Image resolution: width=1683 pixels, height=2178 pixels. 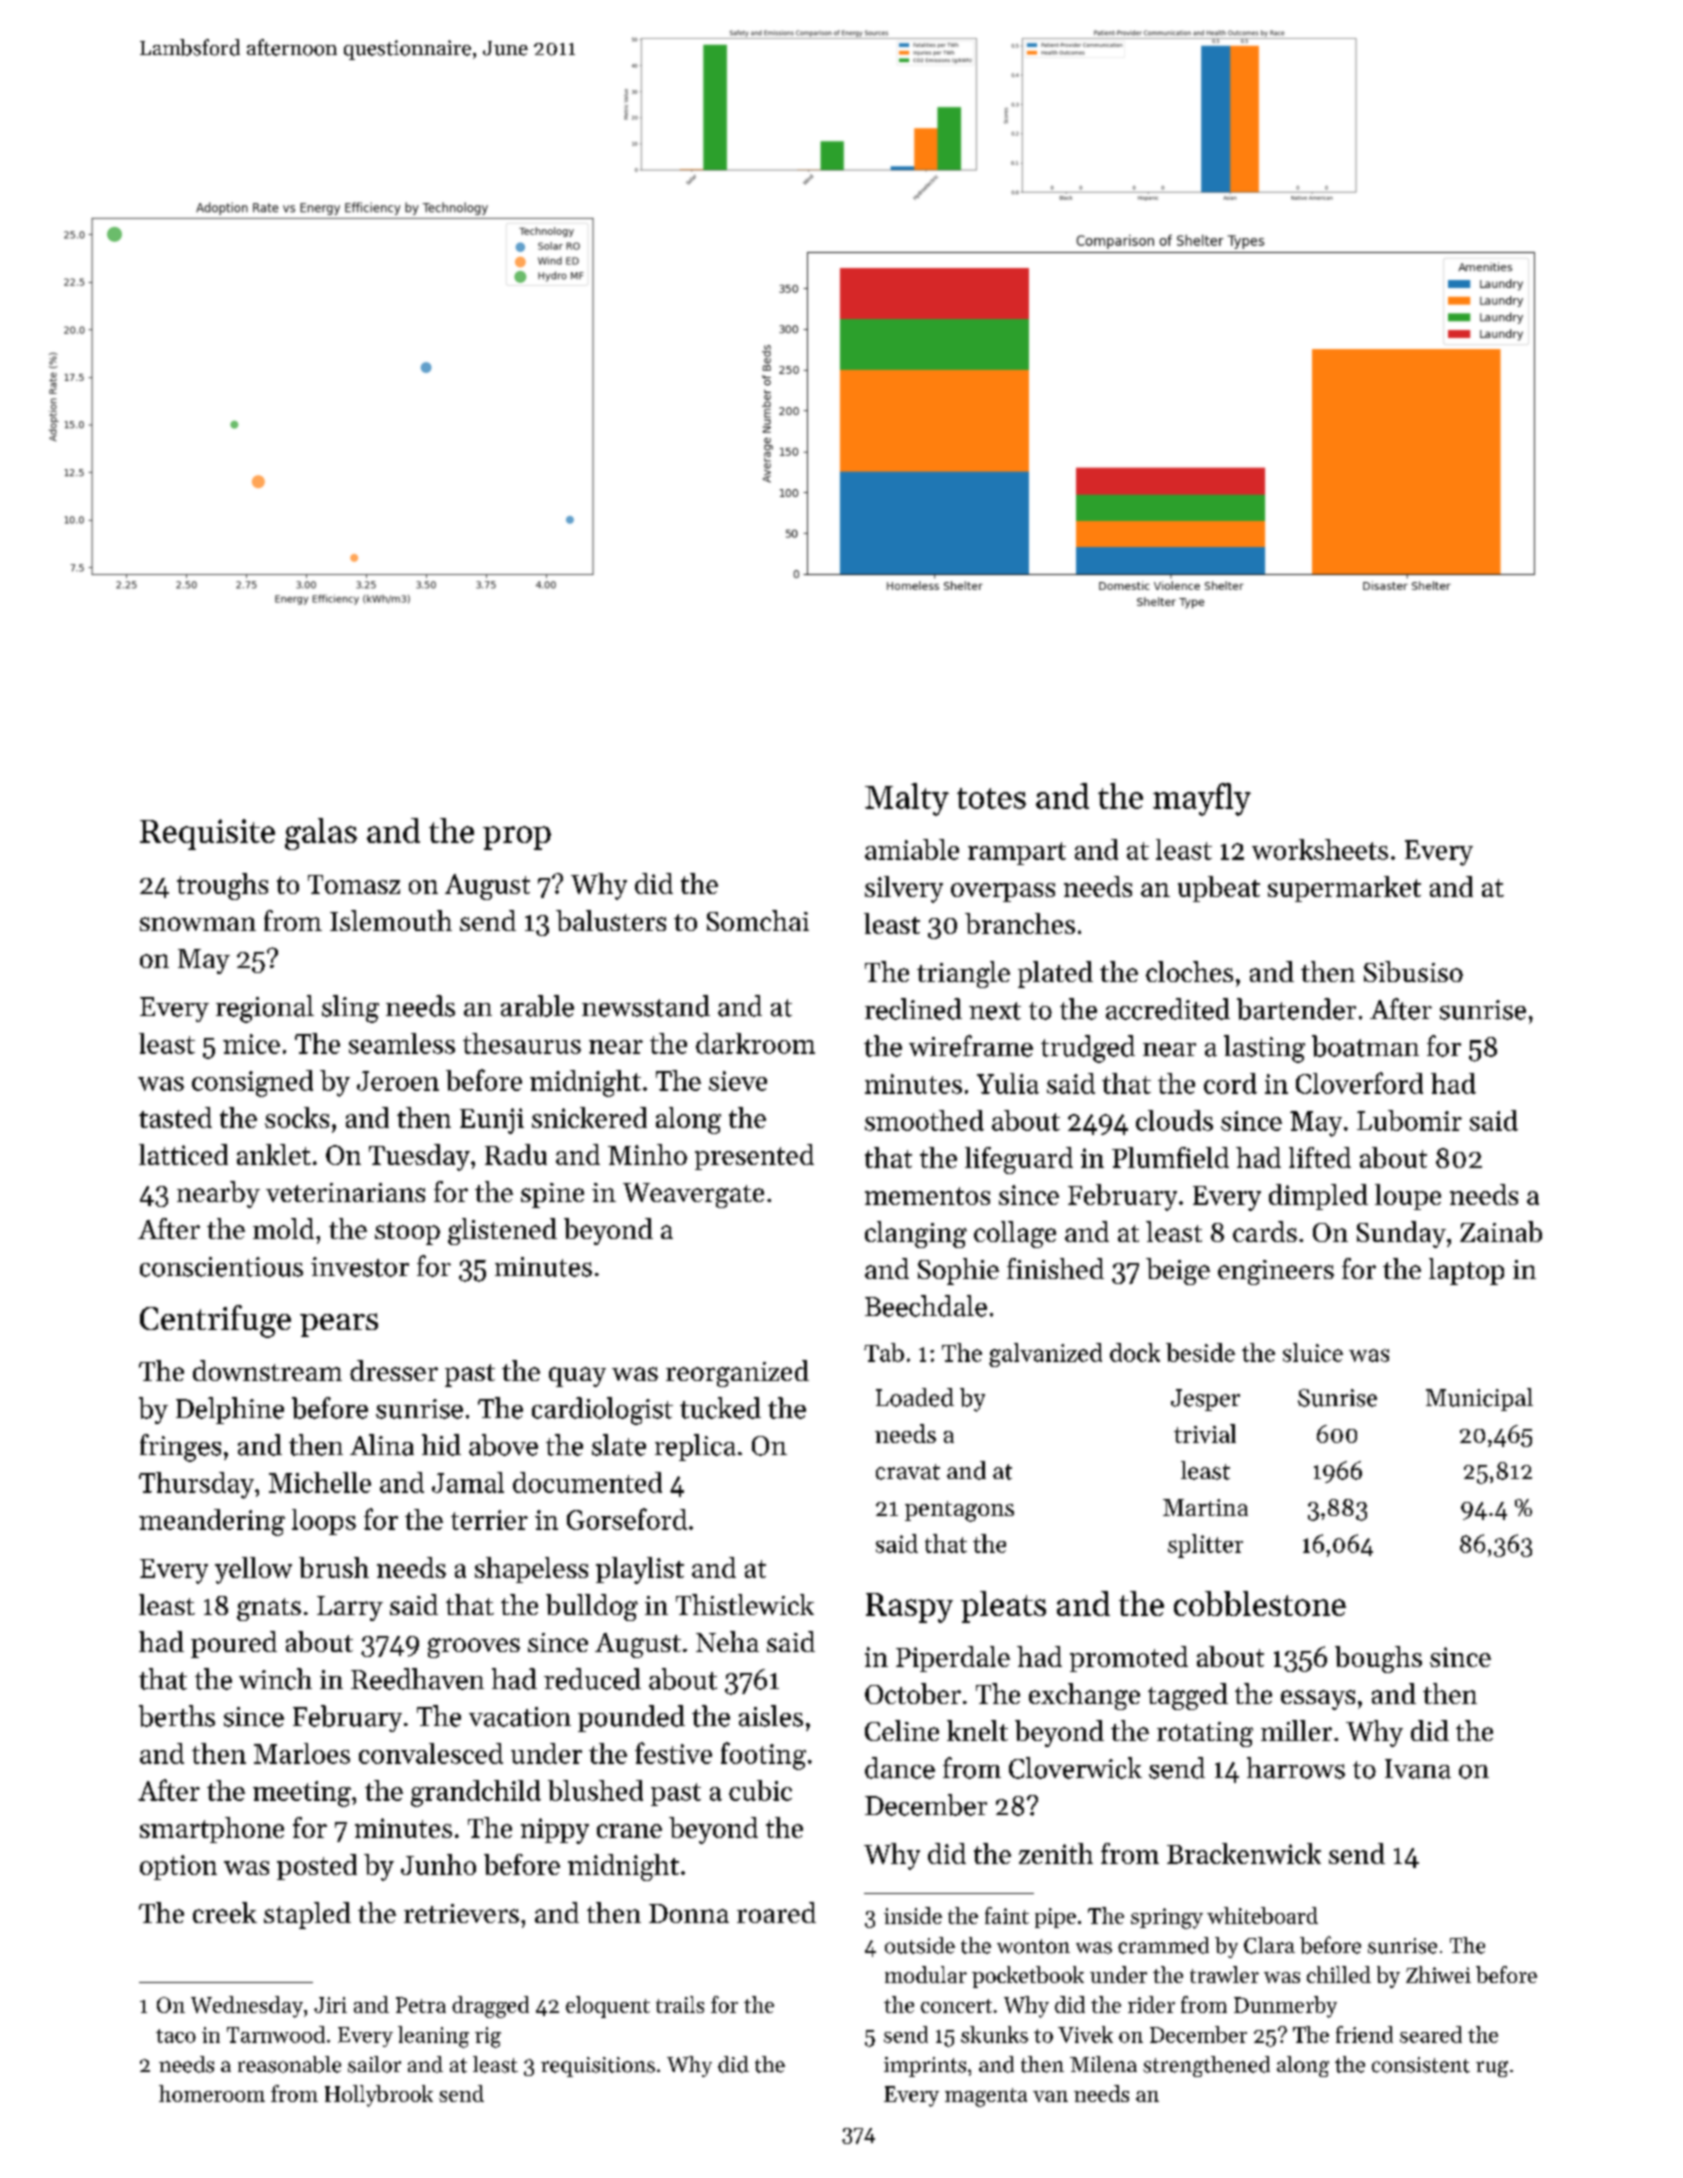 What do you see at coordinates (407, 1233) in the document?
I see `stoop` at bounding box center [407, 1233].
